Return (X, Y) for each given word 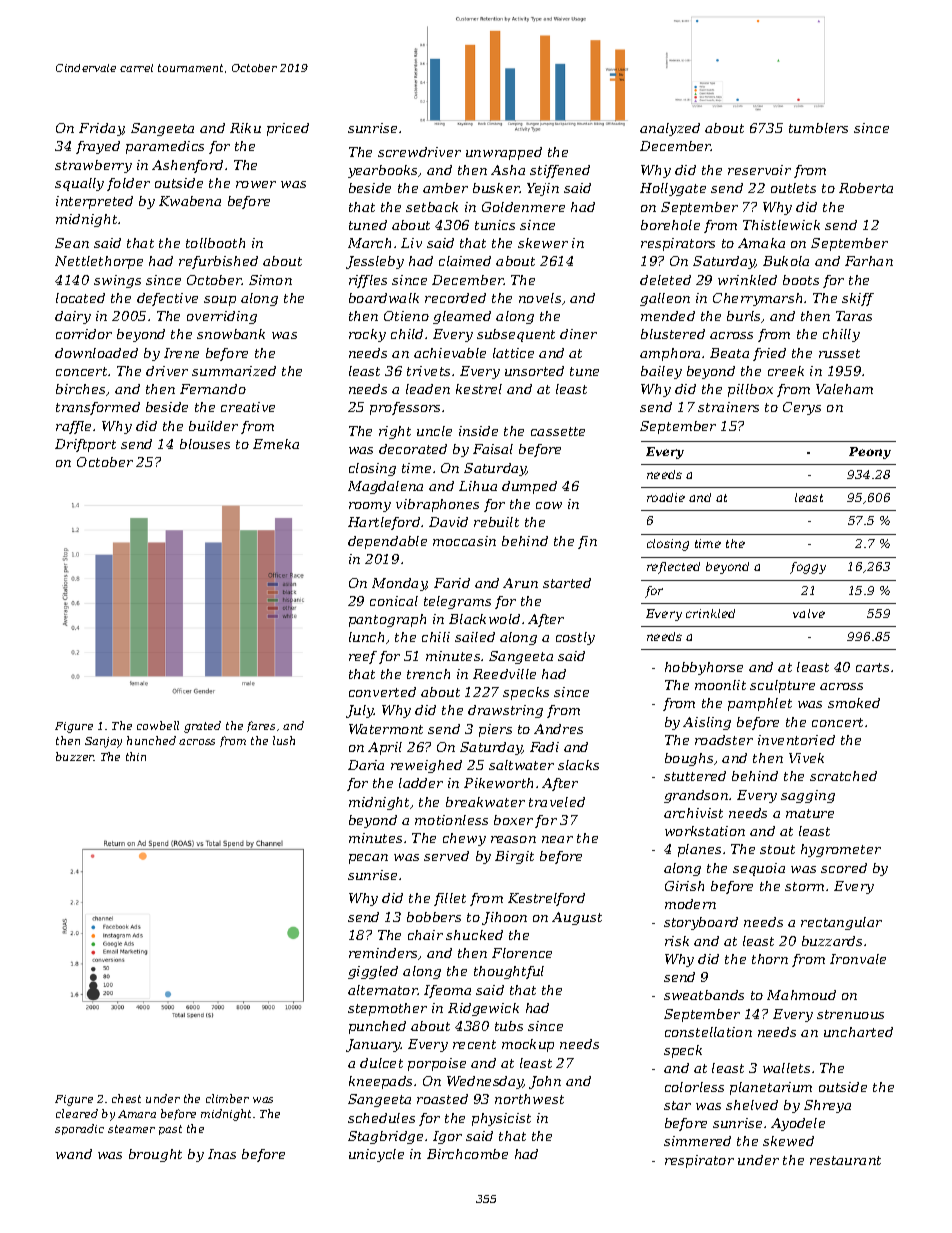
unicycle (376, 1155)
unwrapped (504, 153)
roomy (370, 507)
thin (136, 756)
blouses (205, 444)
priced (288, 129)
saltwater (521, 765)
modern (690, 904)
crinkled (710, 613)
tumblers (818, 128)
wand (74, 1154)
